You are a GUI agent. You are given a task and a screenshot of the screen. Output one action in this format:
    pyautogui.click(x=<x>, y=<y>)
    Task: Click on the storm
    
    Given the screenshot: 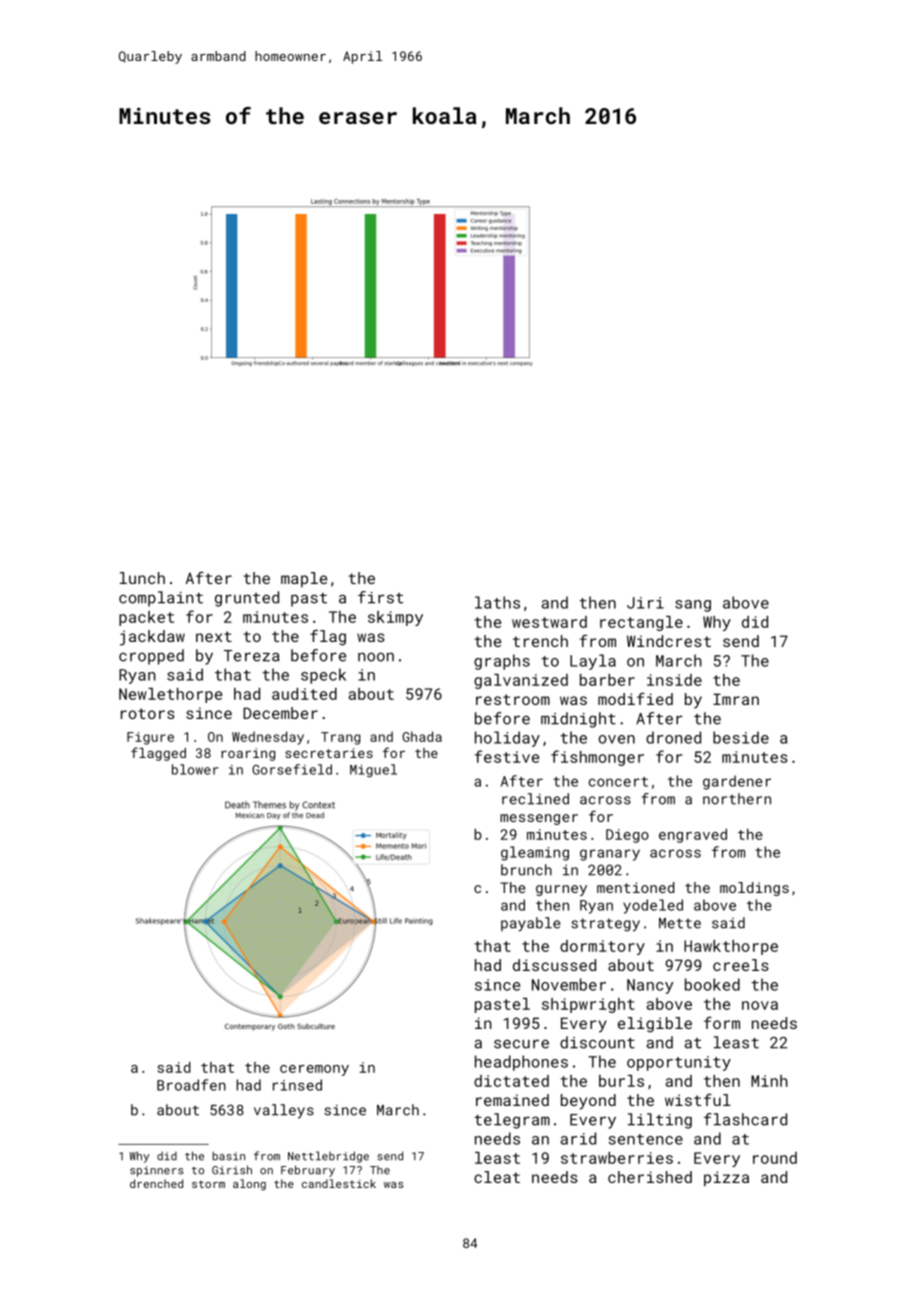 What is the action you would take?
    pyautogui.click(x=208, y=1184)
